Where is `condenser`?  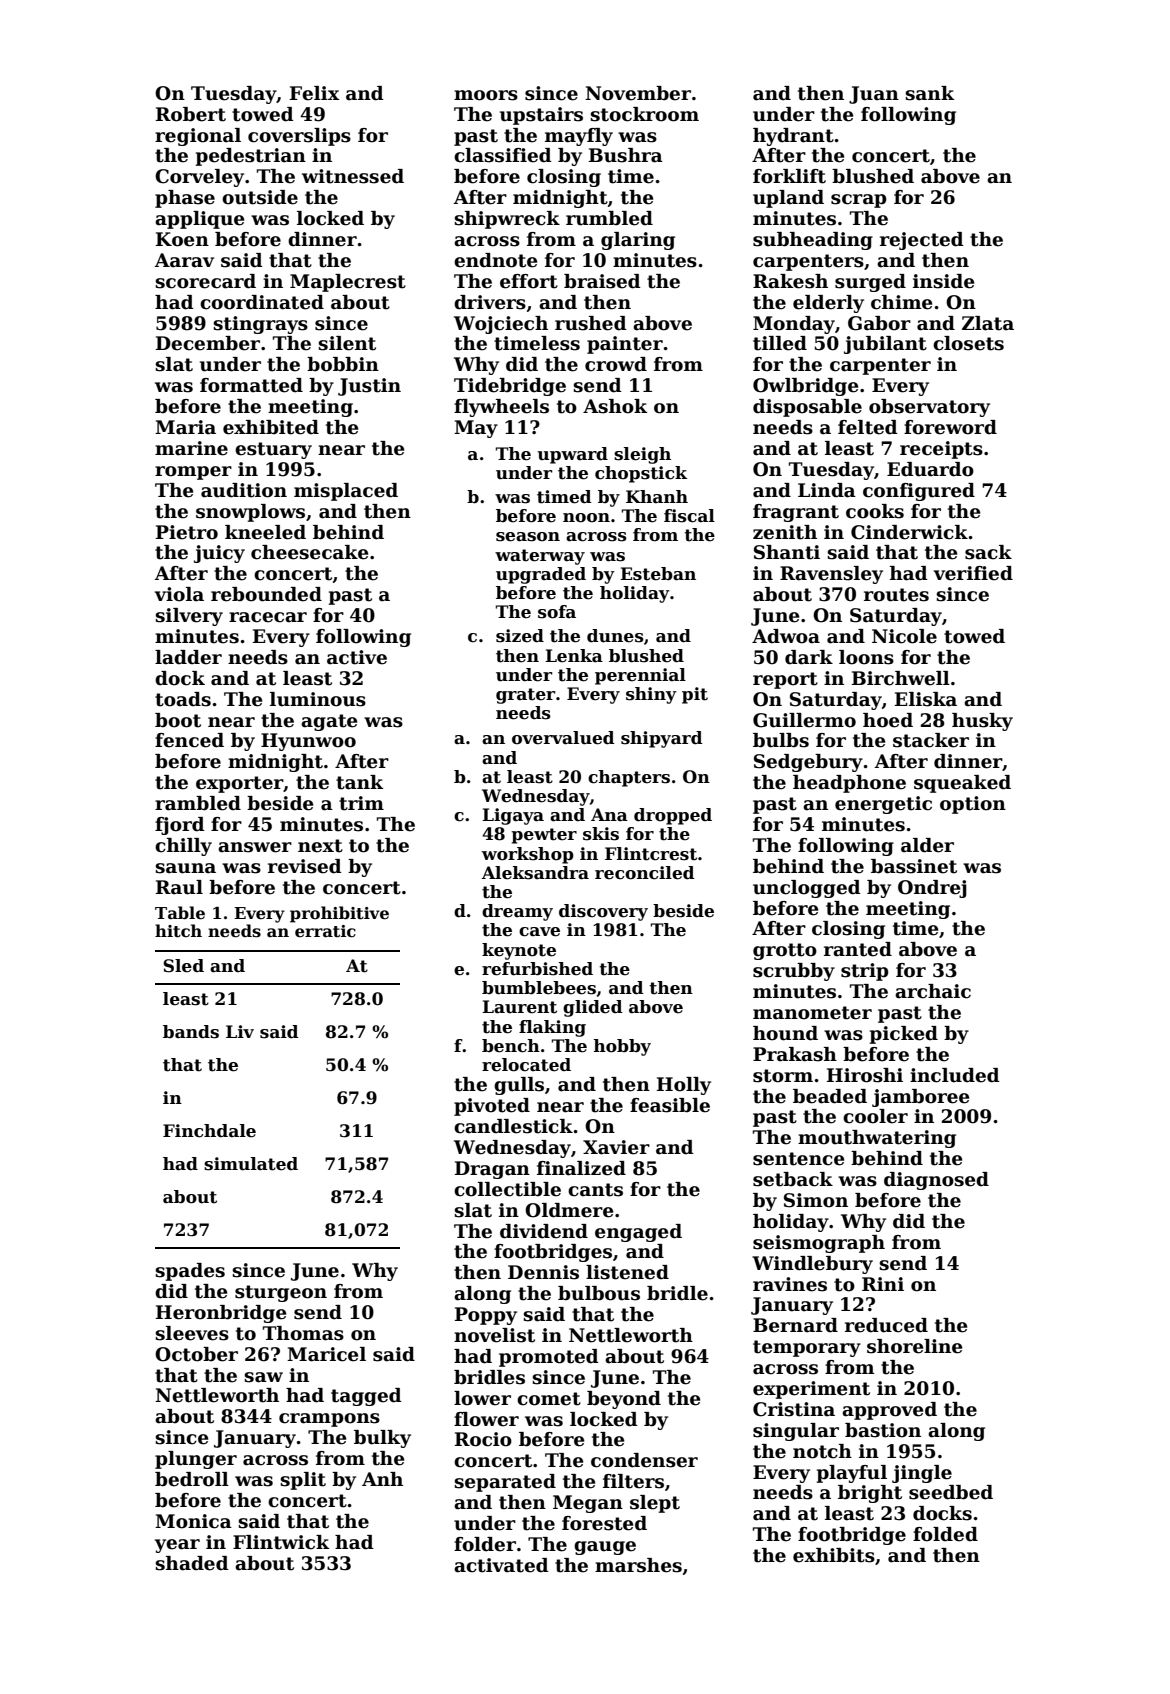 condenser is located at coordinates (644, 1460).
